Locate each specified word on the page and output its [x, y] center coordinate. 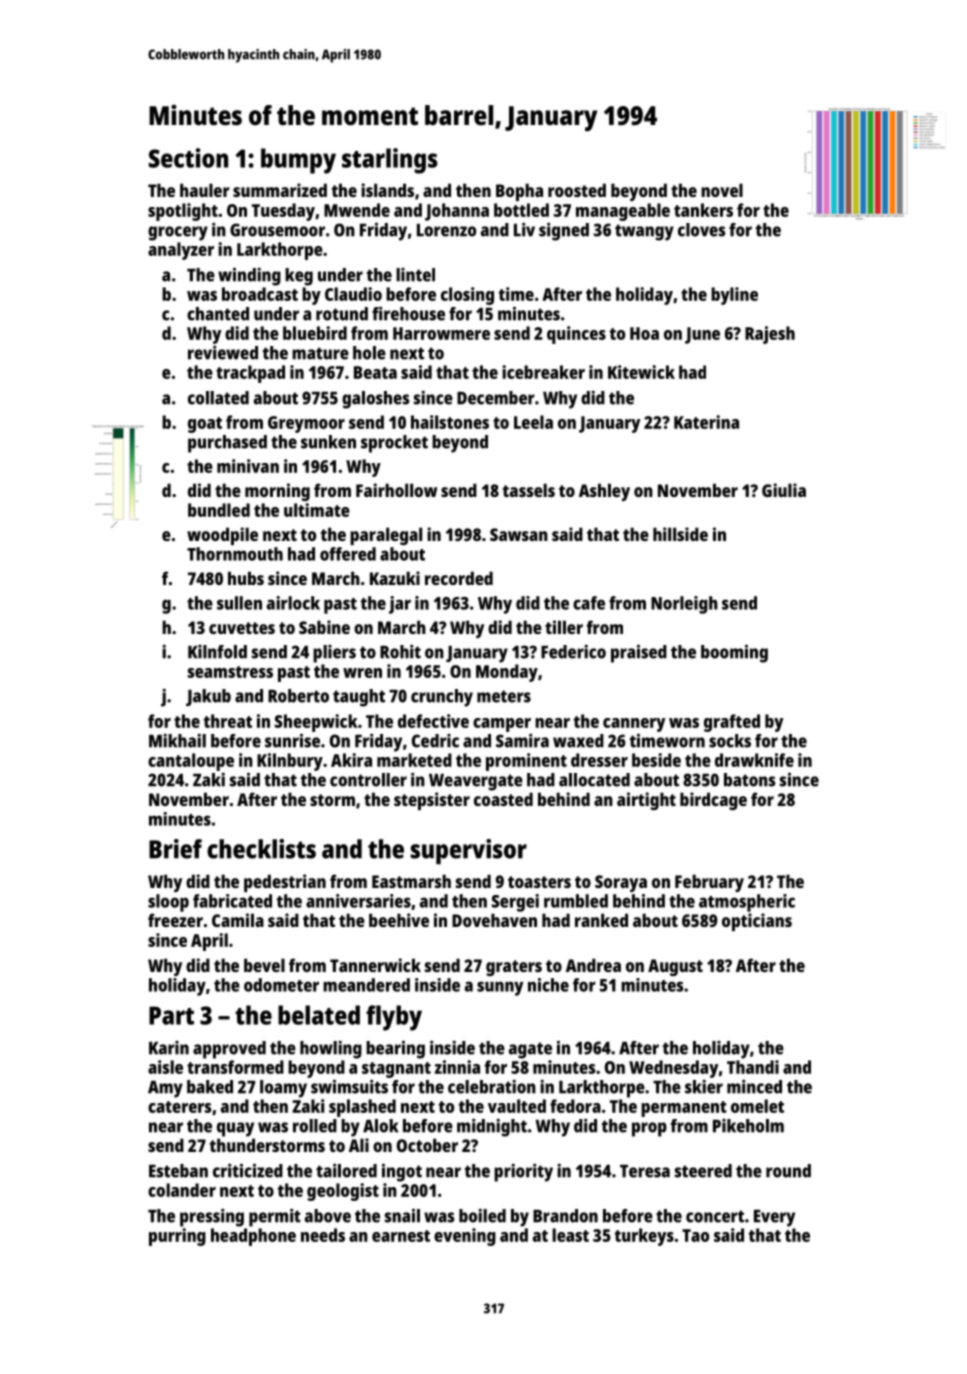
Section [188, 158]
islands [387, 190]
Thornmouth [235, 554]
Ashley [604, 492]
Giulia [784, 490]
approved [229, 1050]
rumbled [576, 901]
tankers [703, 210]
